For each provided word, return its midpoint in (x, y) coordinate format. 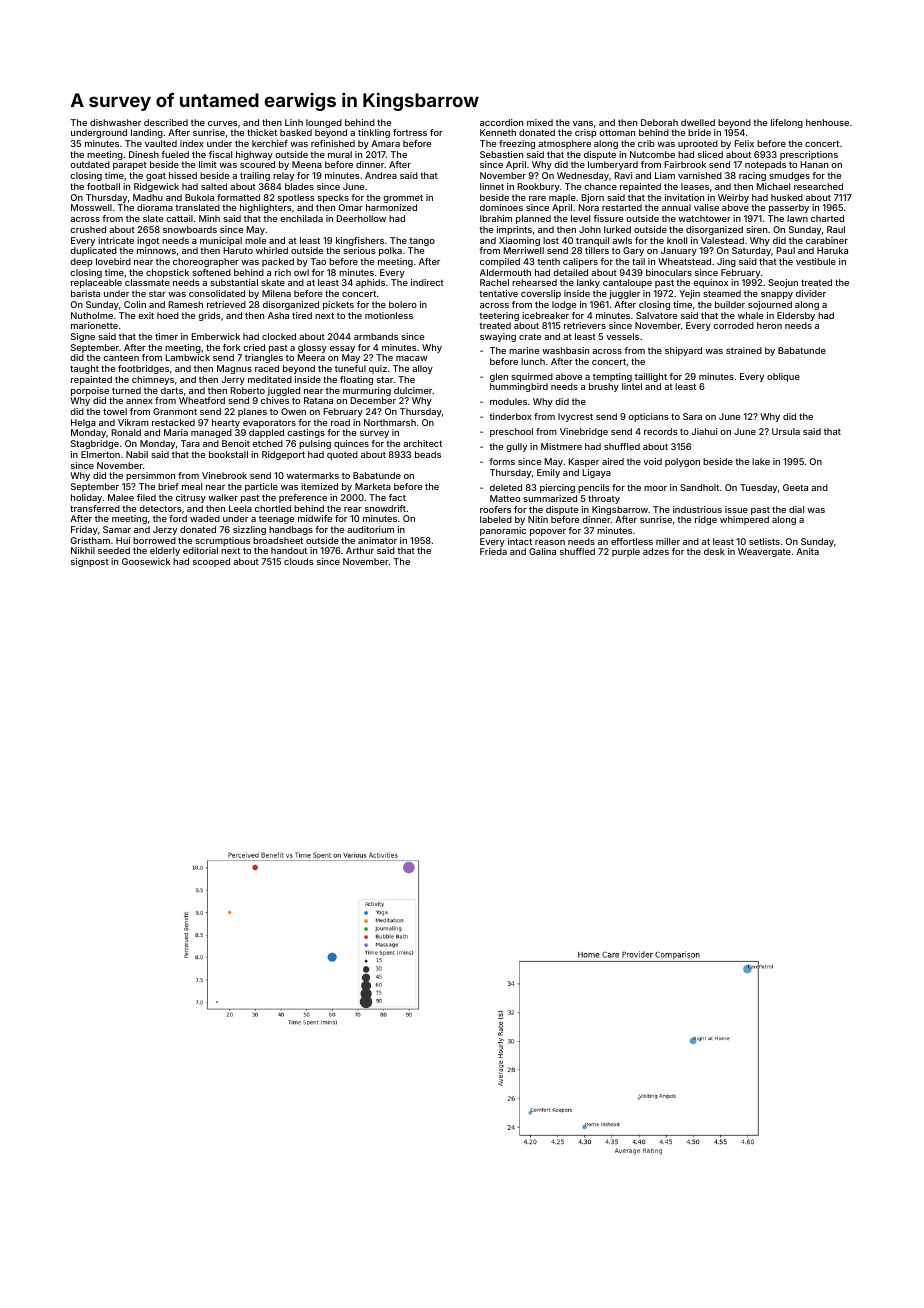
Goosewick (146, 561)
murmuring (367, 391)
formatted (238, 197)
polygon (682, 462)
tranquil (592, 241)
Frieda (493, 551)
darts (172, 390)
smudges (789, 176)
